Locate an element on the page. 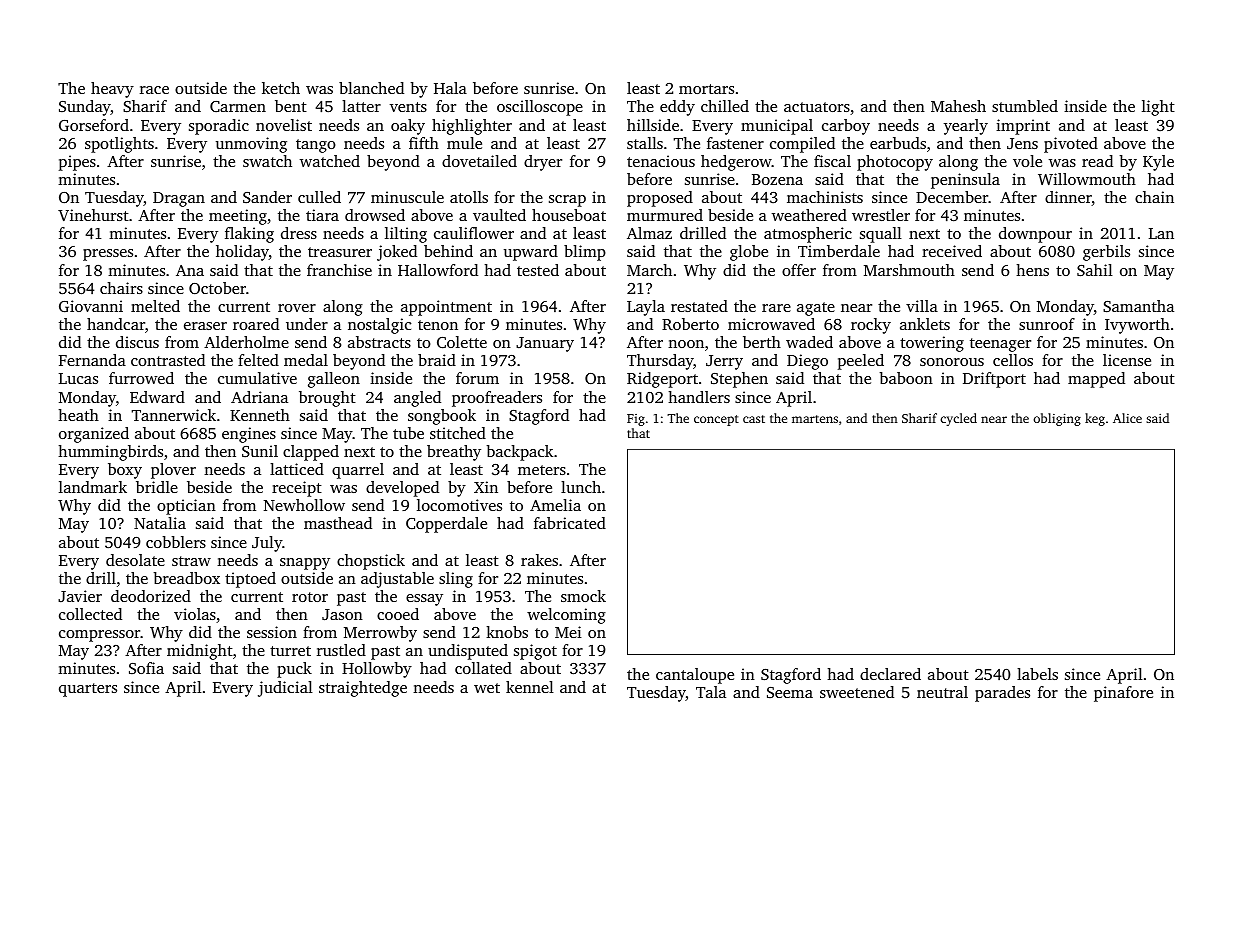 The width and height of the page is (1233, 952). meeting is located at coordinates (238, 217).
